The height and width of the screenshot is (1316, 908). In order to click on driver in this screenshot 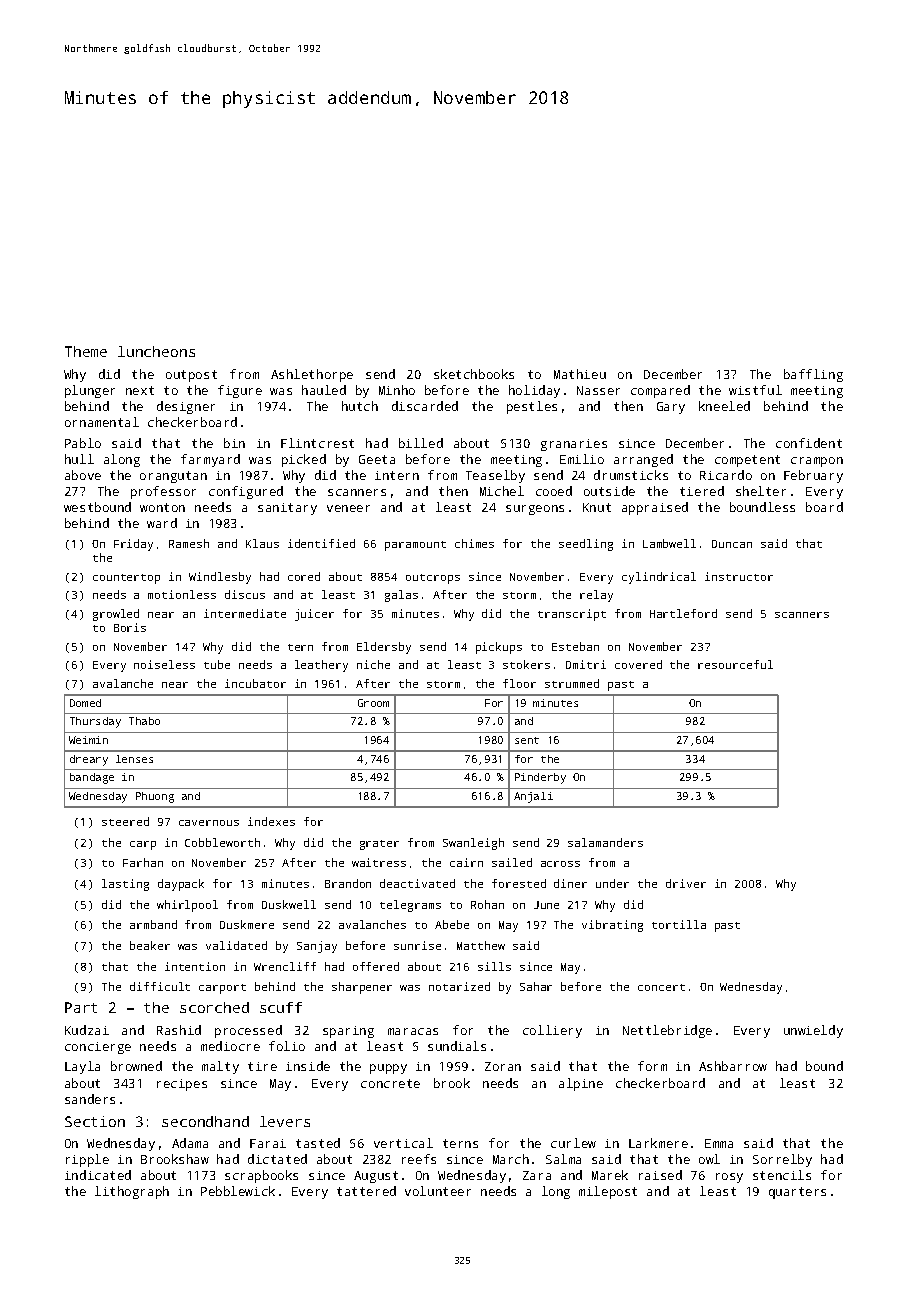, I will do `click(686, 883)`.
